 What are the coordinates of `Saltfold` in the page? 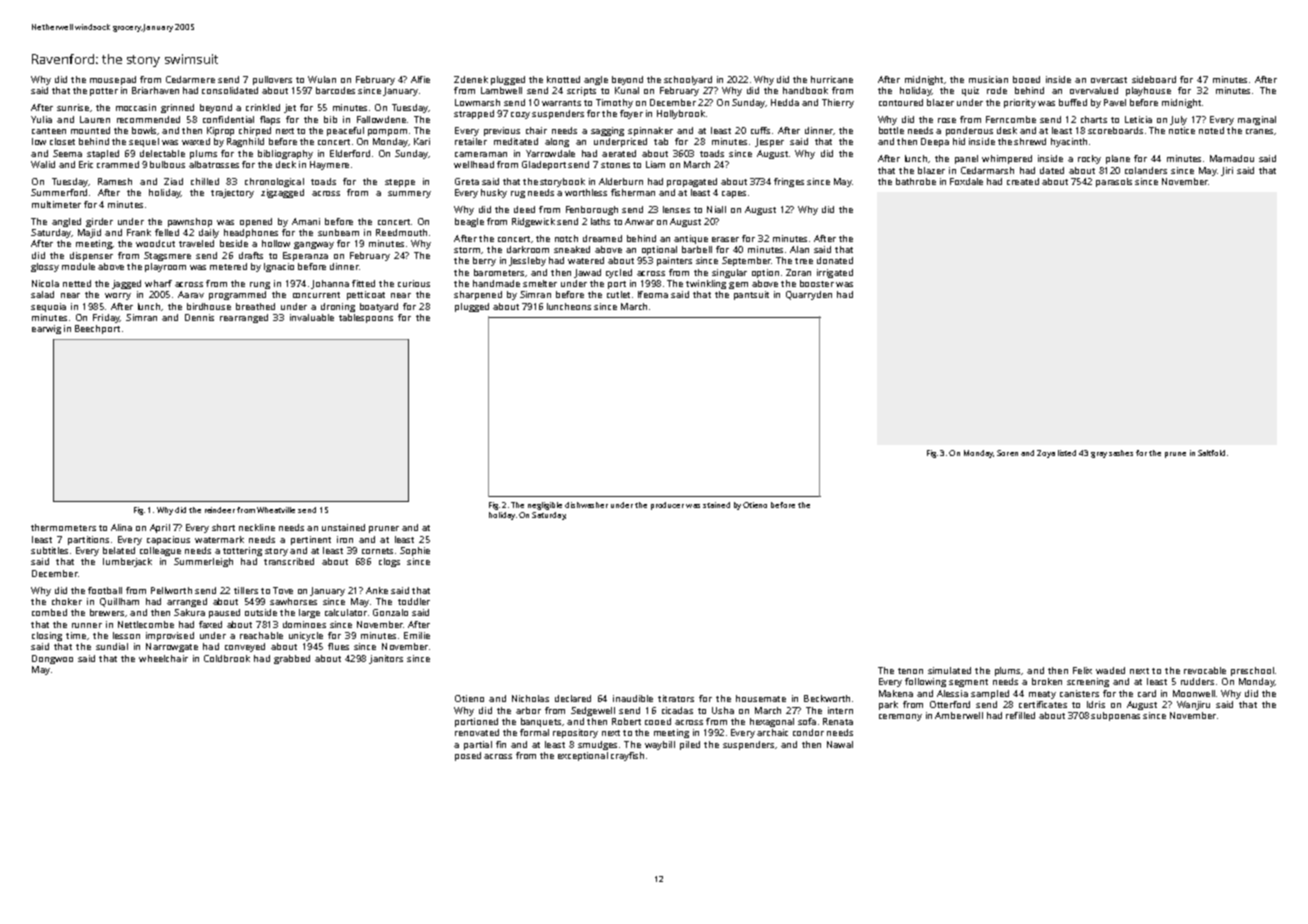 It's located at (1211, 453).
